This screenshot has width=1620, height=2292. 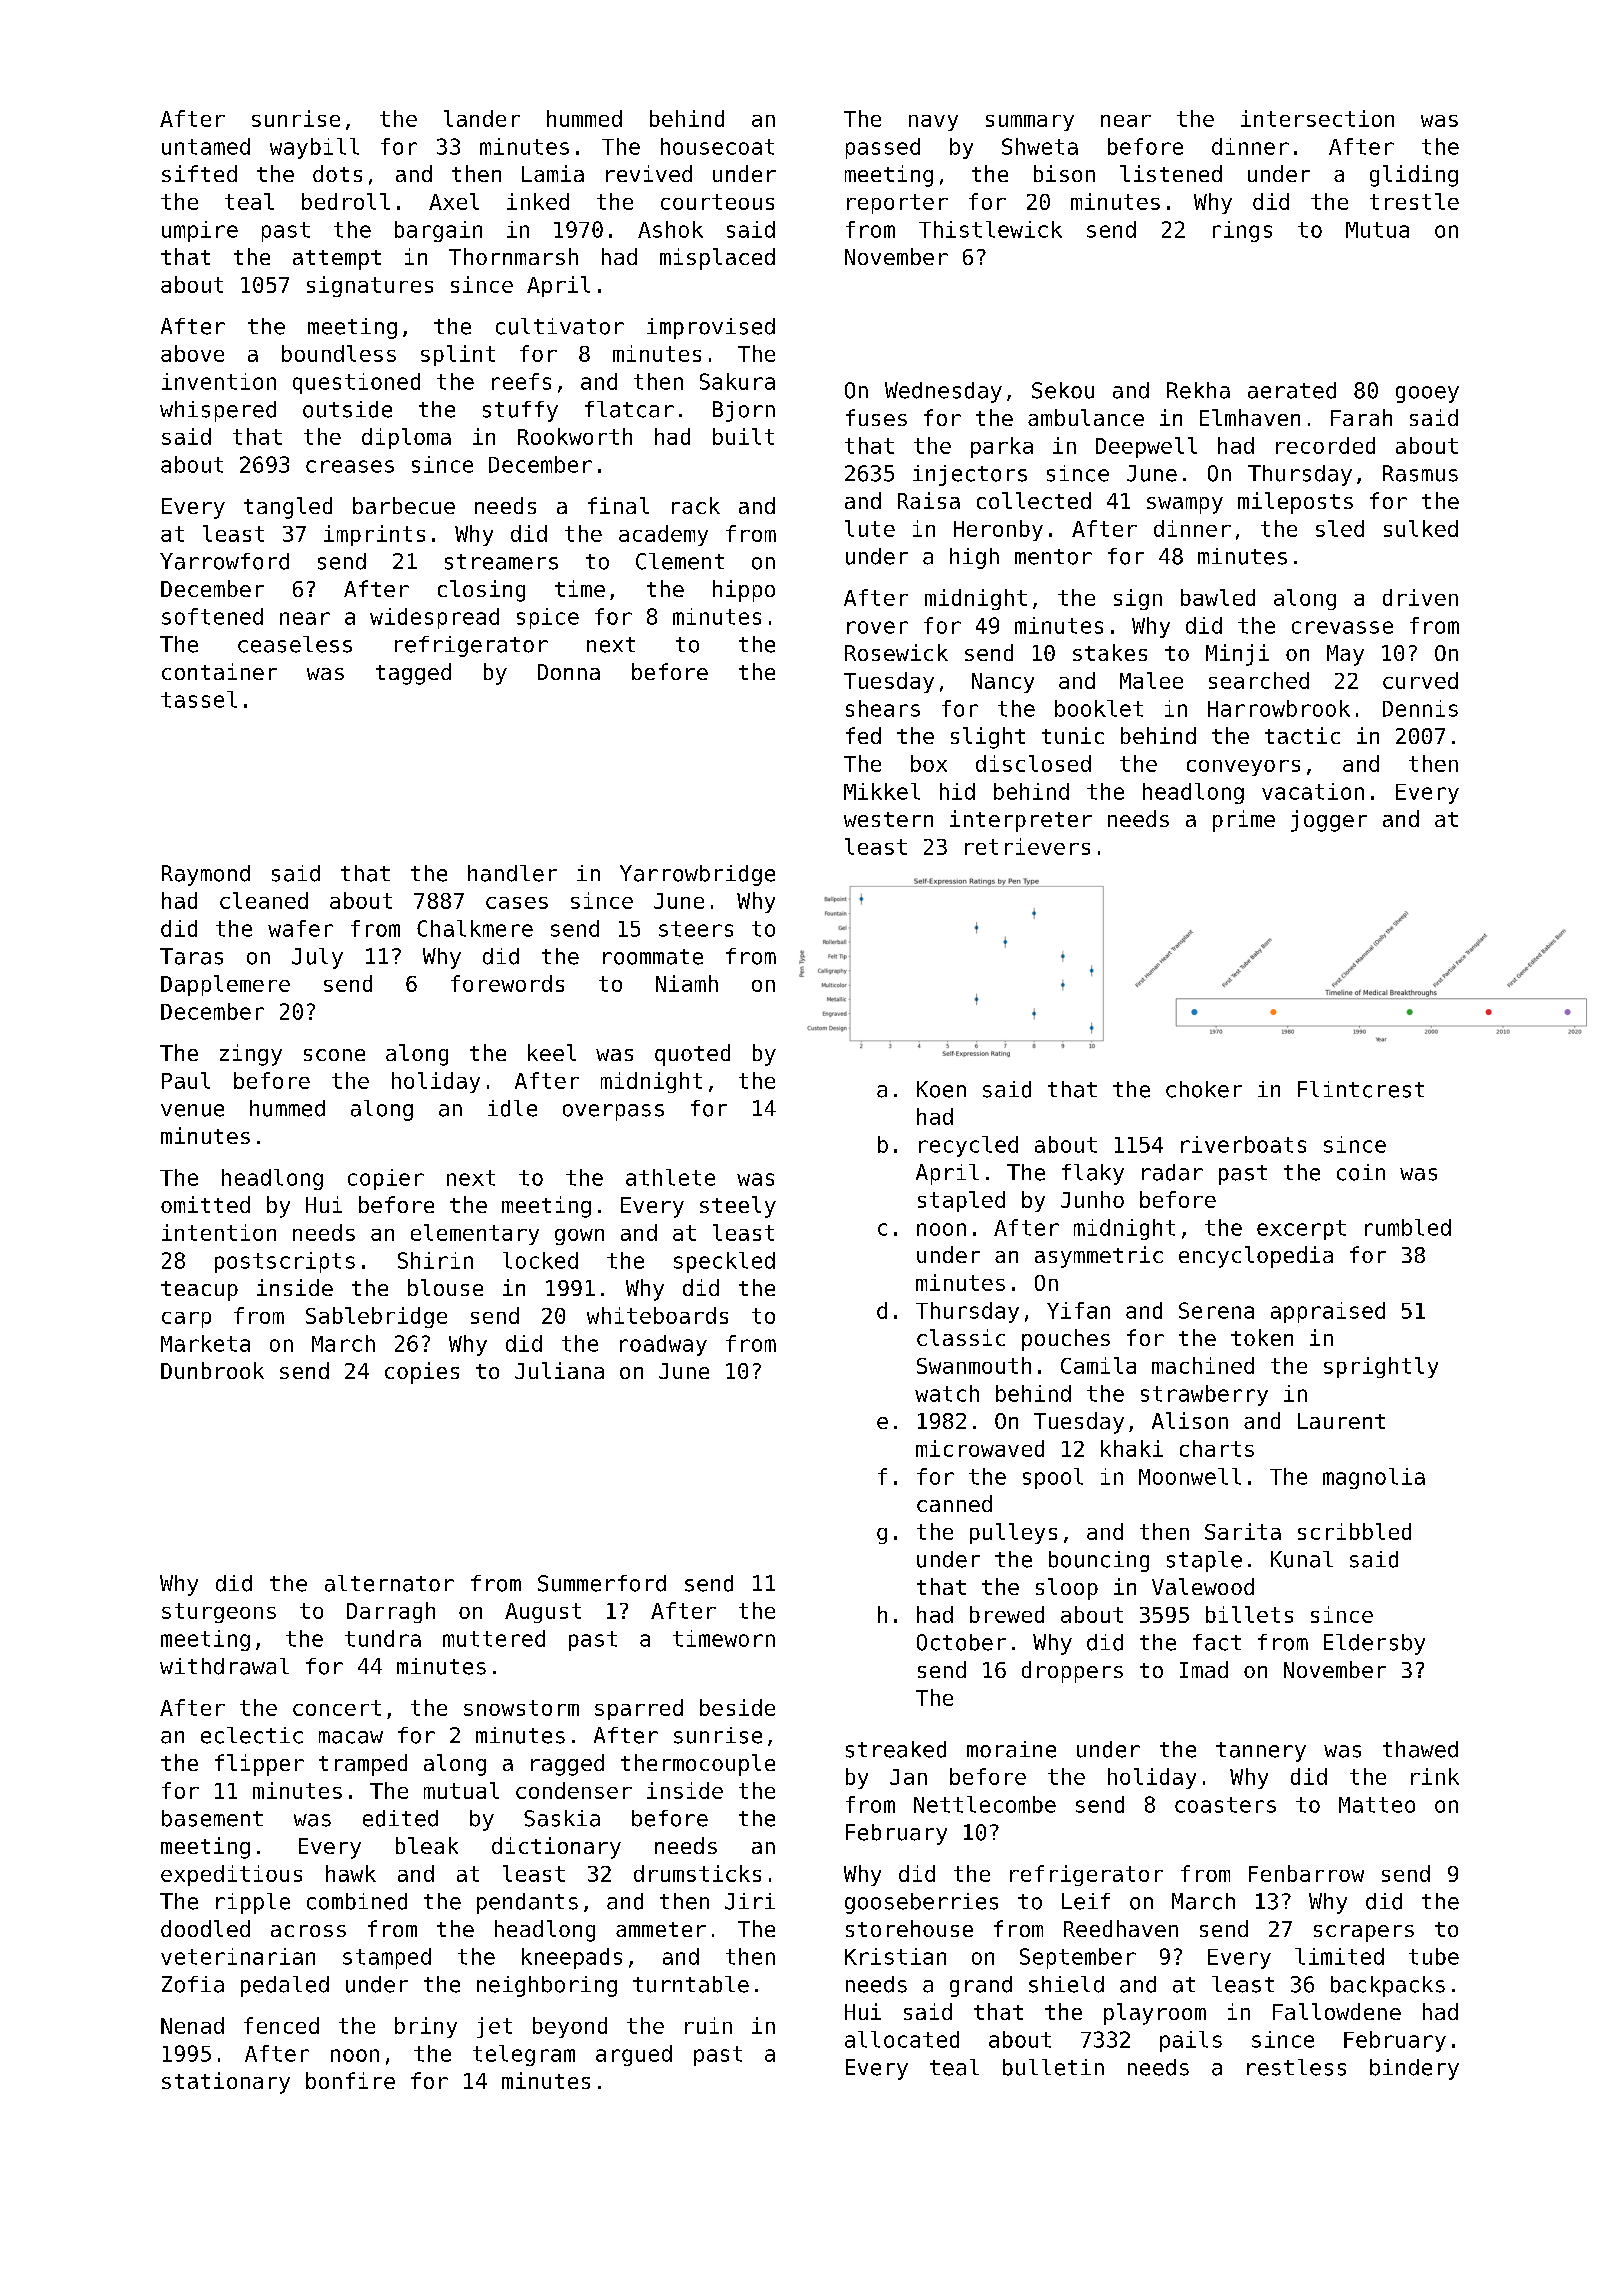 What do you see at coordinates (990, 229) in the screenshot?
I see `Thistlewick` at bounding box center [990, 229].
